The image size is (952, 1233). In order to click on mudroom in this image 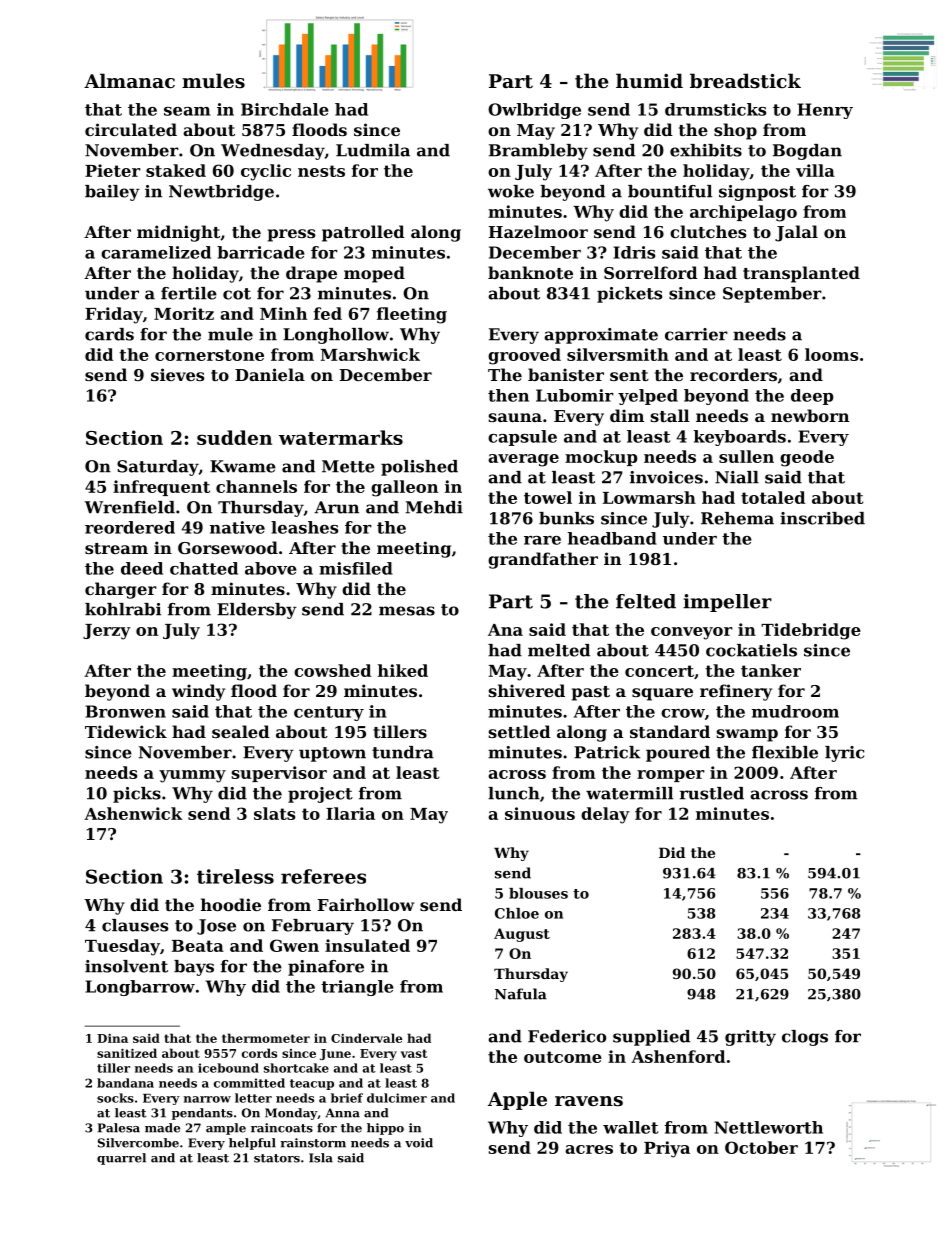, I will do `click(795, 711)`.
